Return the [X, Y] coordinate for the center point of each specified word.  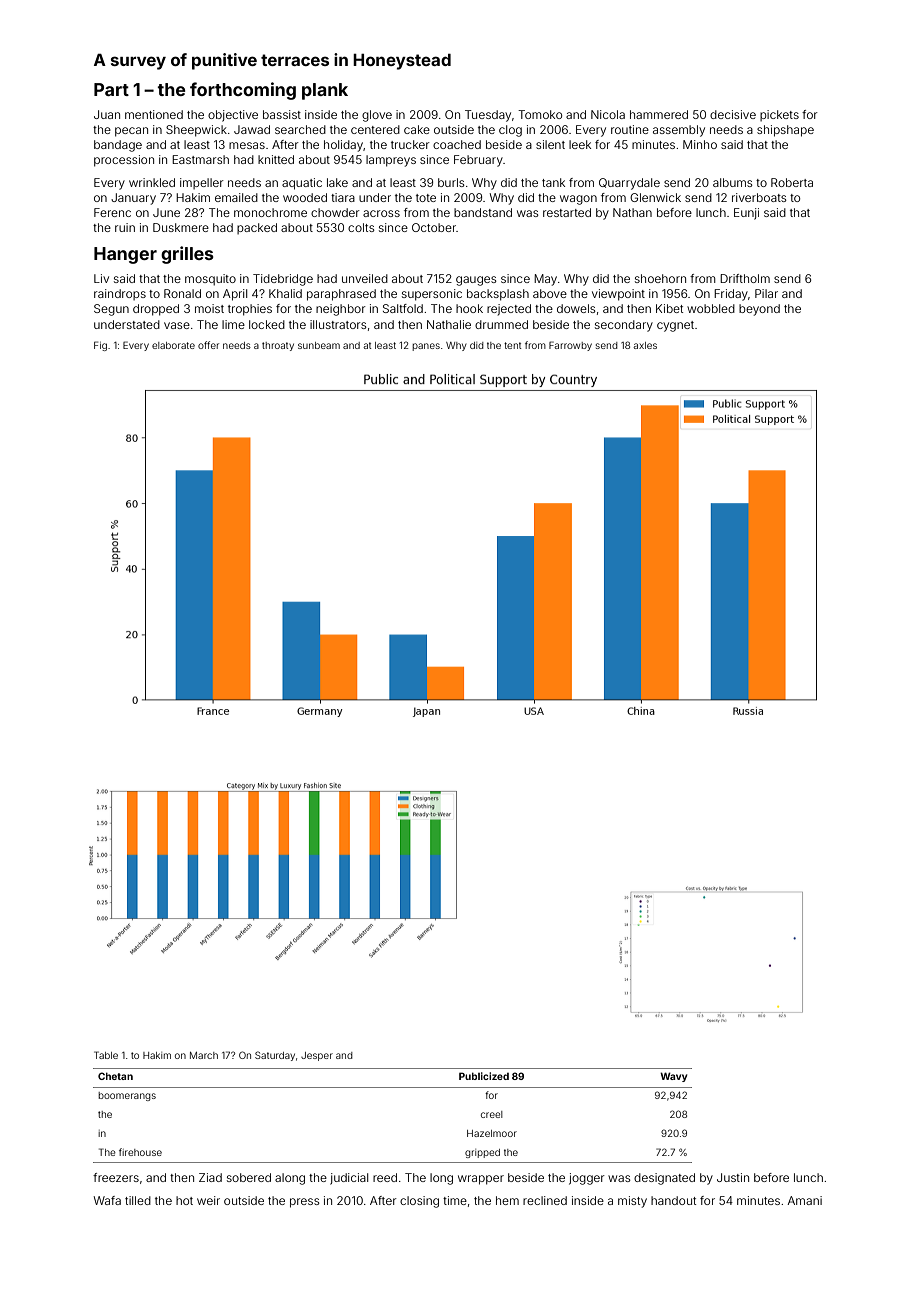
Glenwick [655, 197]
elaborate [173, 345]
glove [377, 116]
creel [492, 1114]
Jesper [317, 1056]
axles [645, 345]
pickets [779, 115]
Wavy [674, 1077]
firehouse [140, 1152]
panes [426, 347]
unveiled [365, 278]
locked [267, 324]
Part [111, 89]
